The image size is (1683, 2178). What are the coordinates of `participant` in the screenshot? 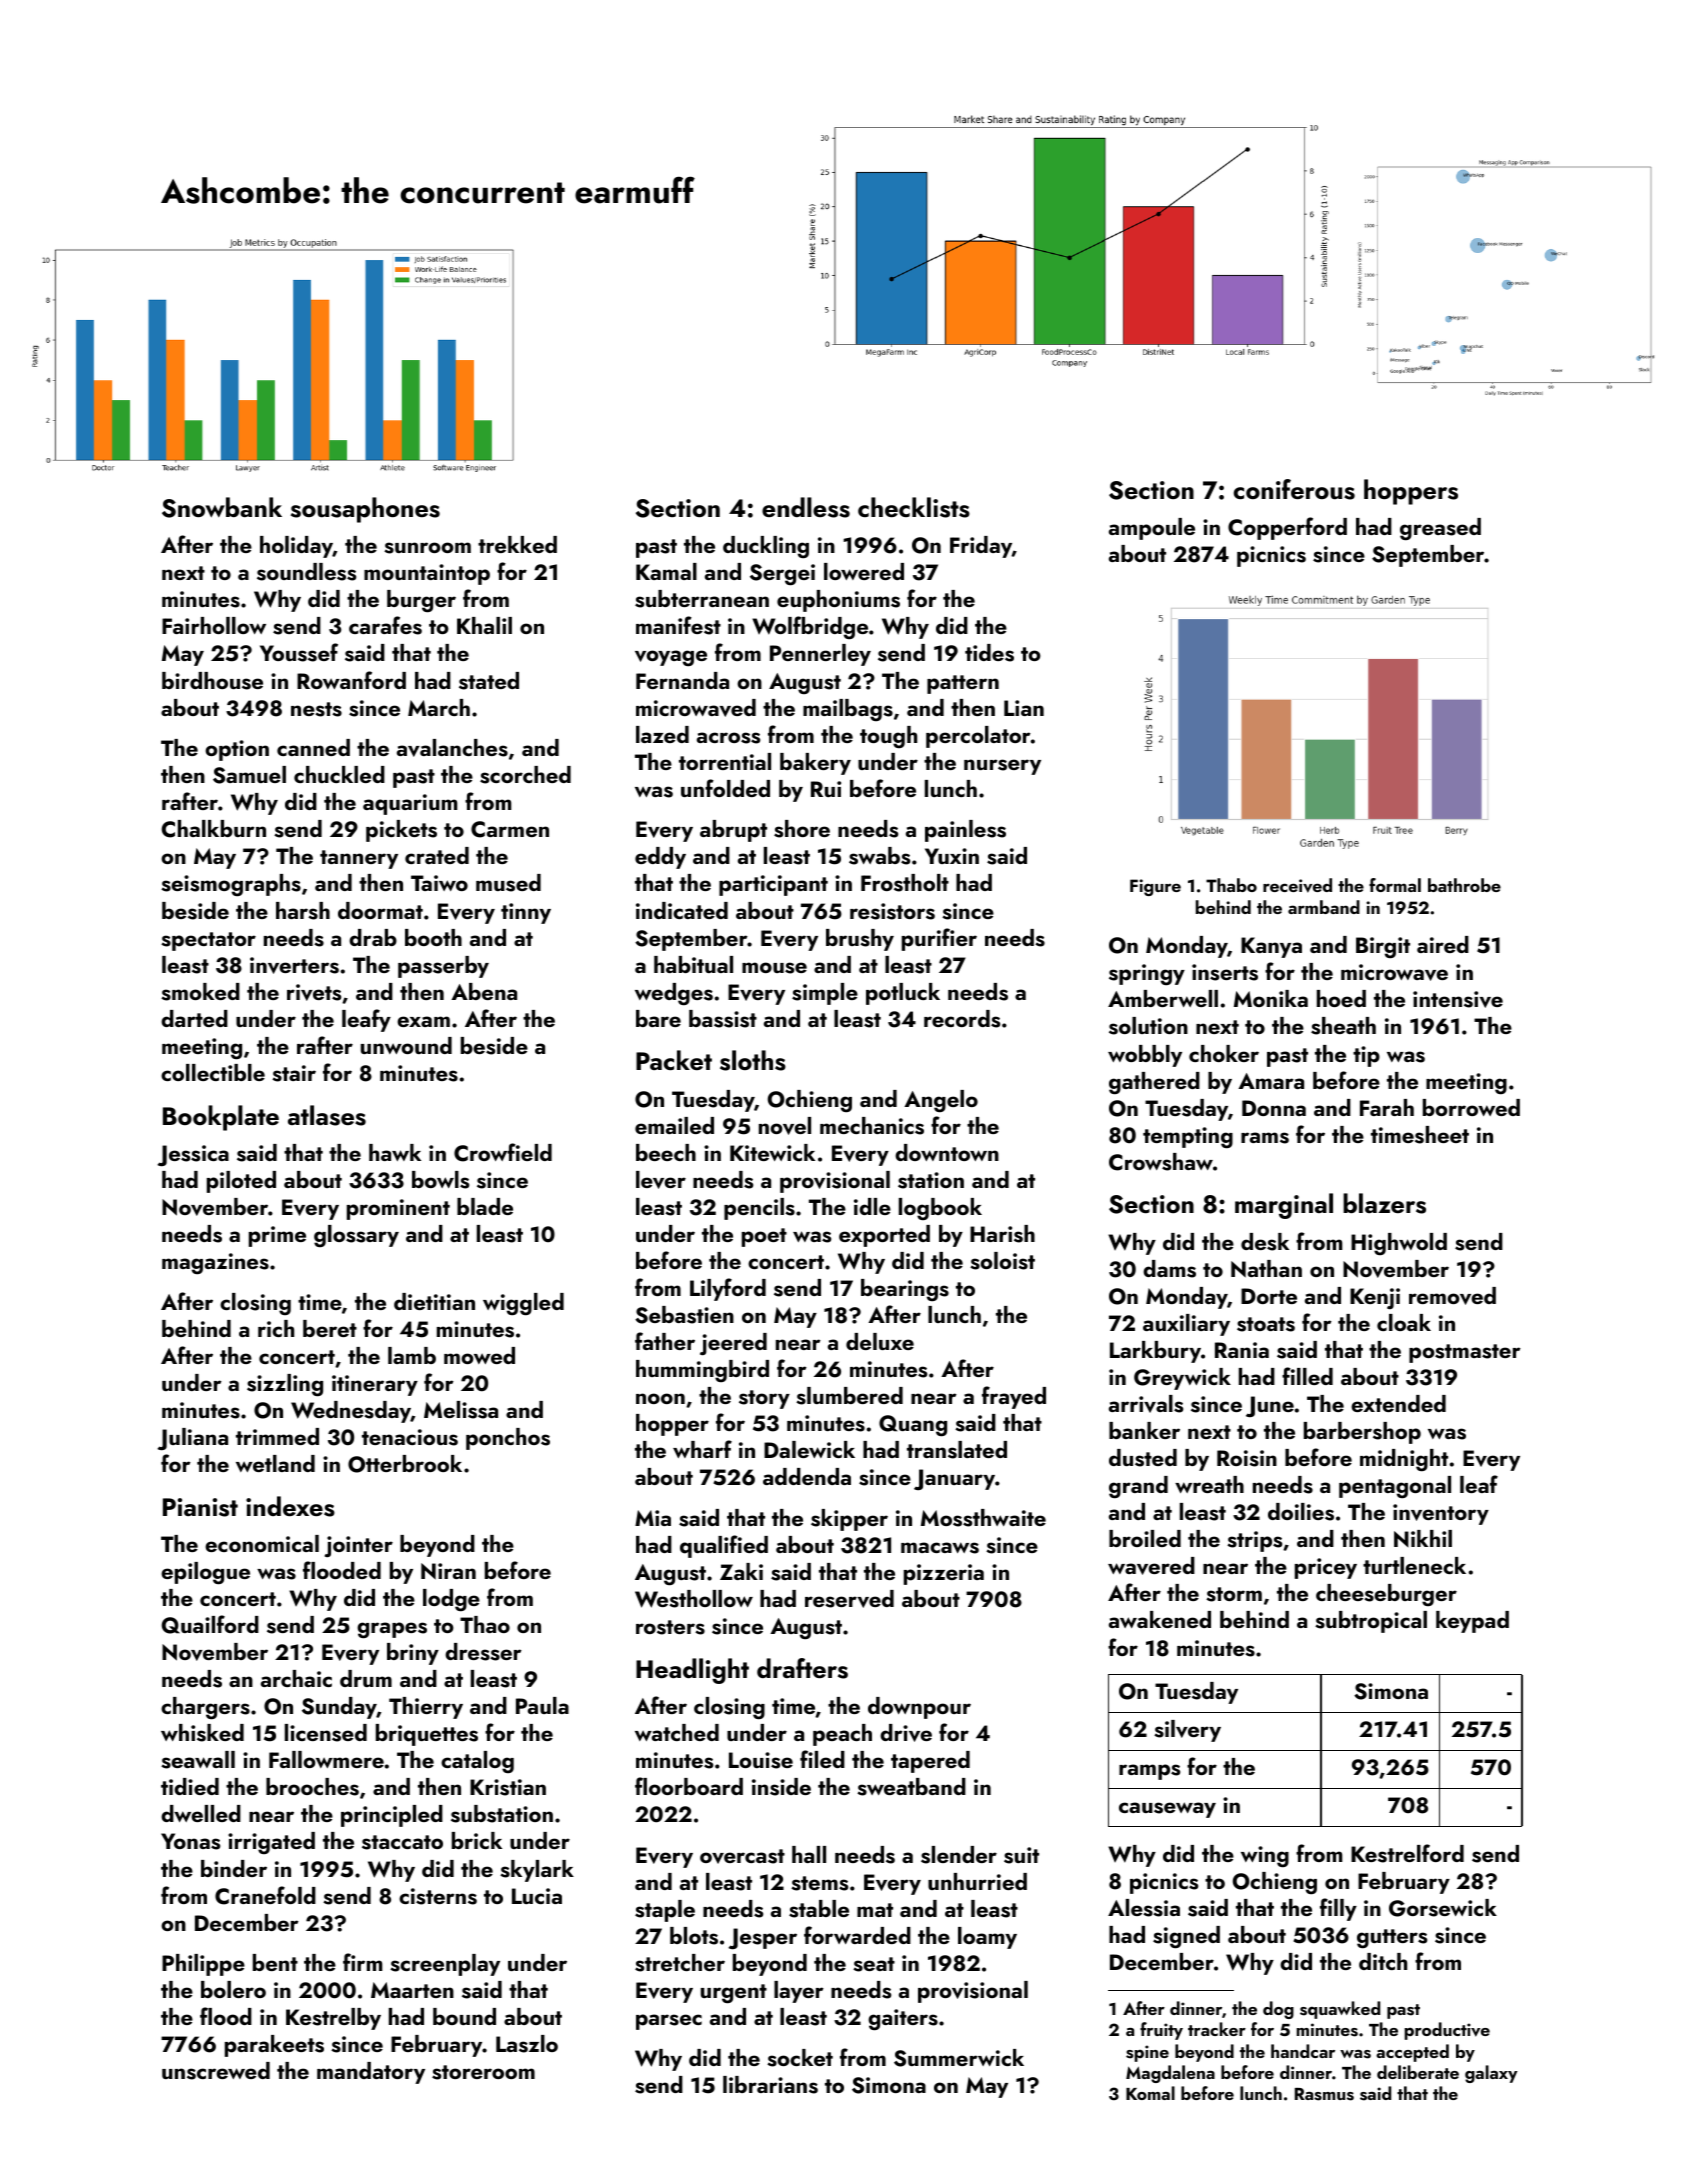 It's located at (773, 885).
